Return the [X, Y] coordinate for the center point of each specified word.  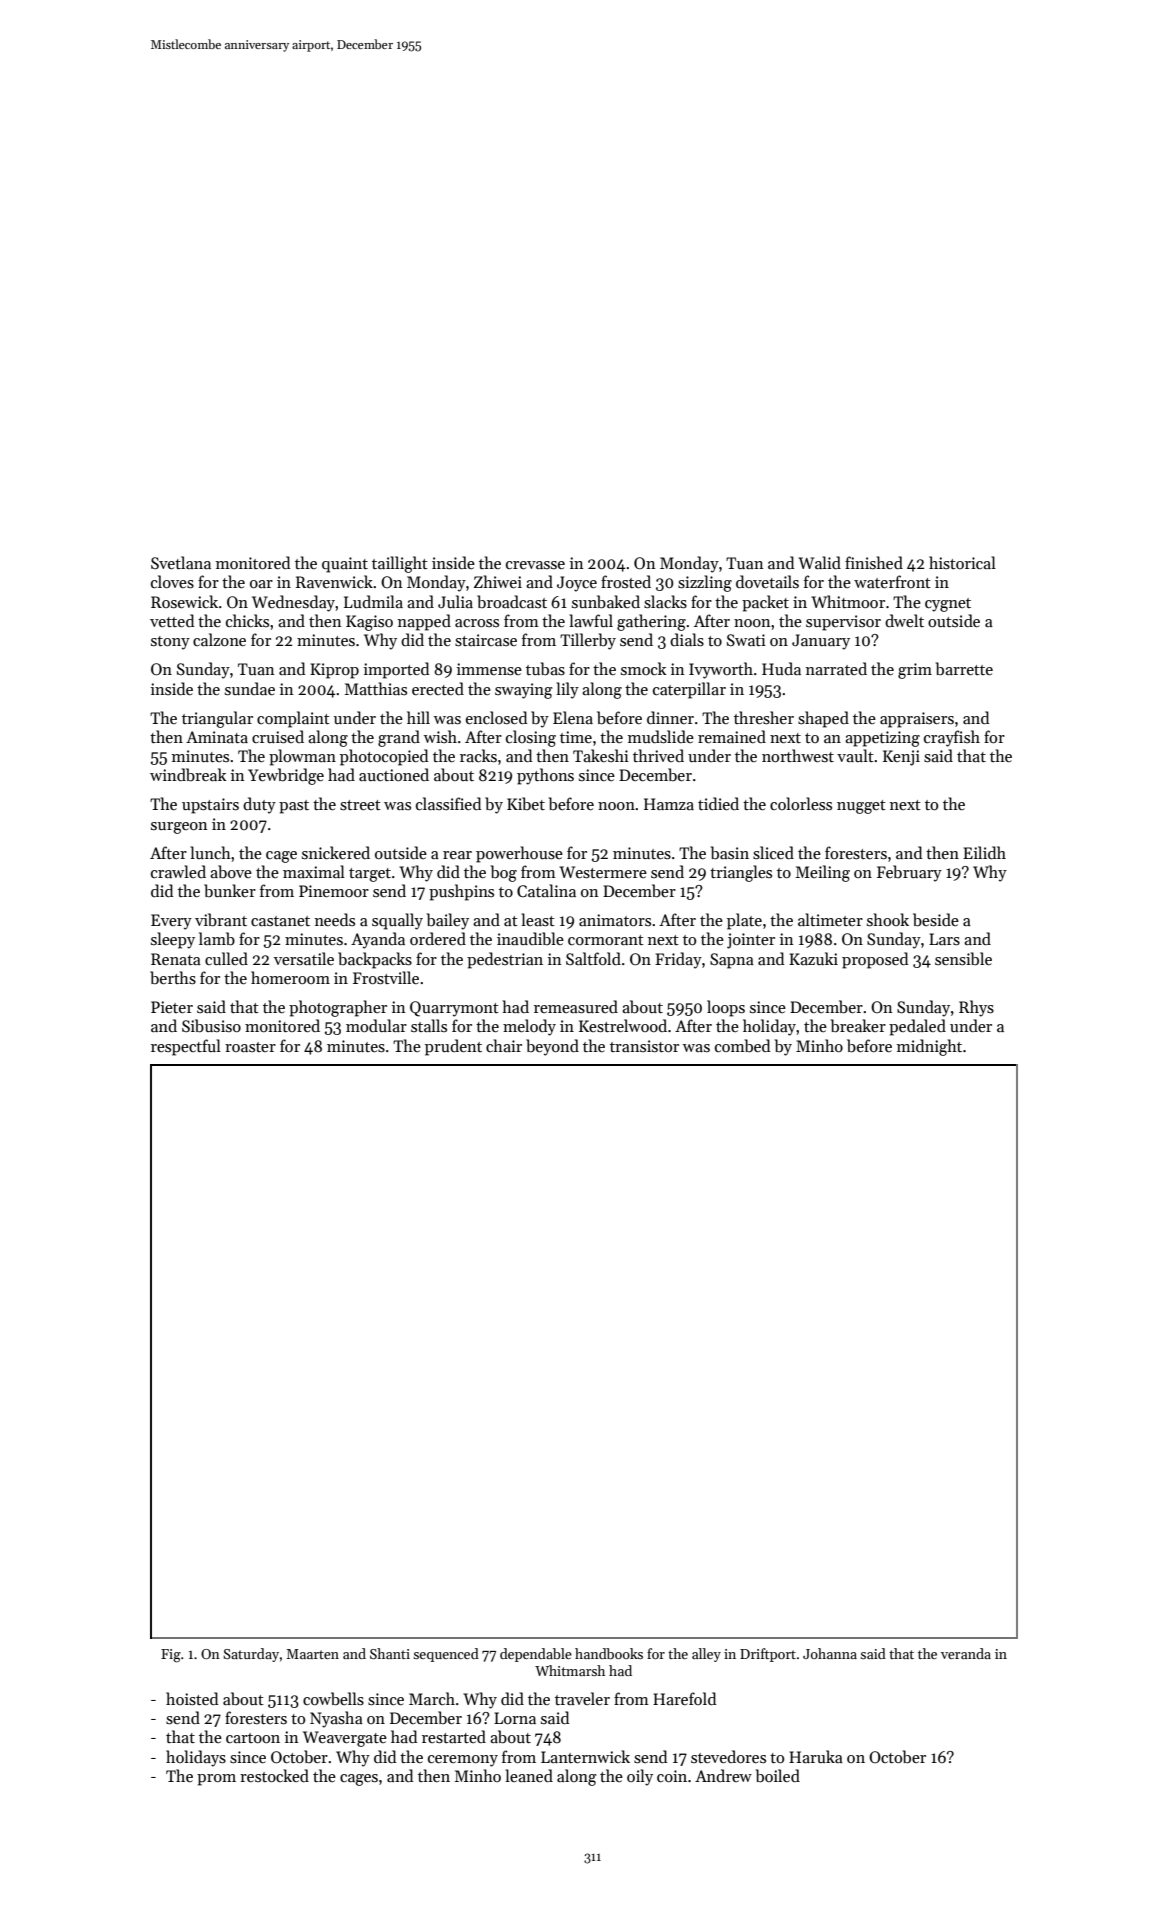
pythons [545, 776]
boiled [778, 1776]
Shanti [390, 1653]
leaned [529, 1775]
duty [259, 805]
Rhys [976, 1008]
